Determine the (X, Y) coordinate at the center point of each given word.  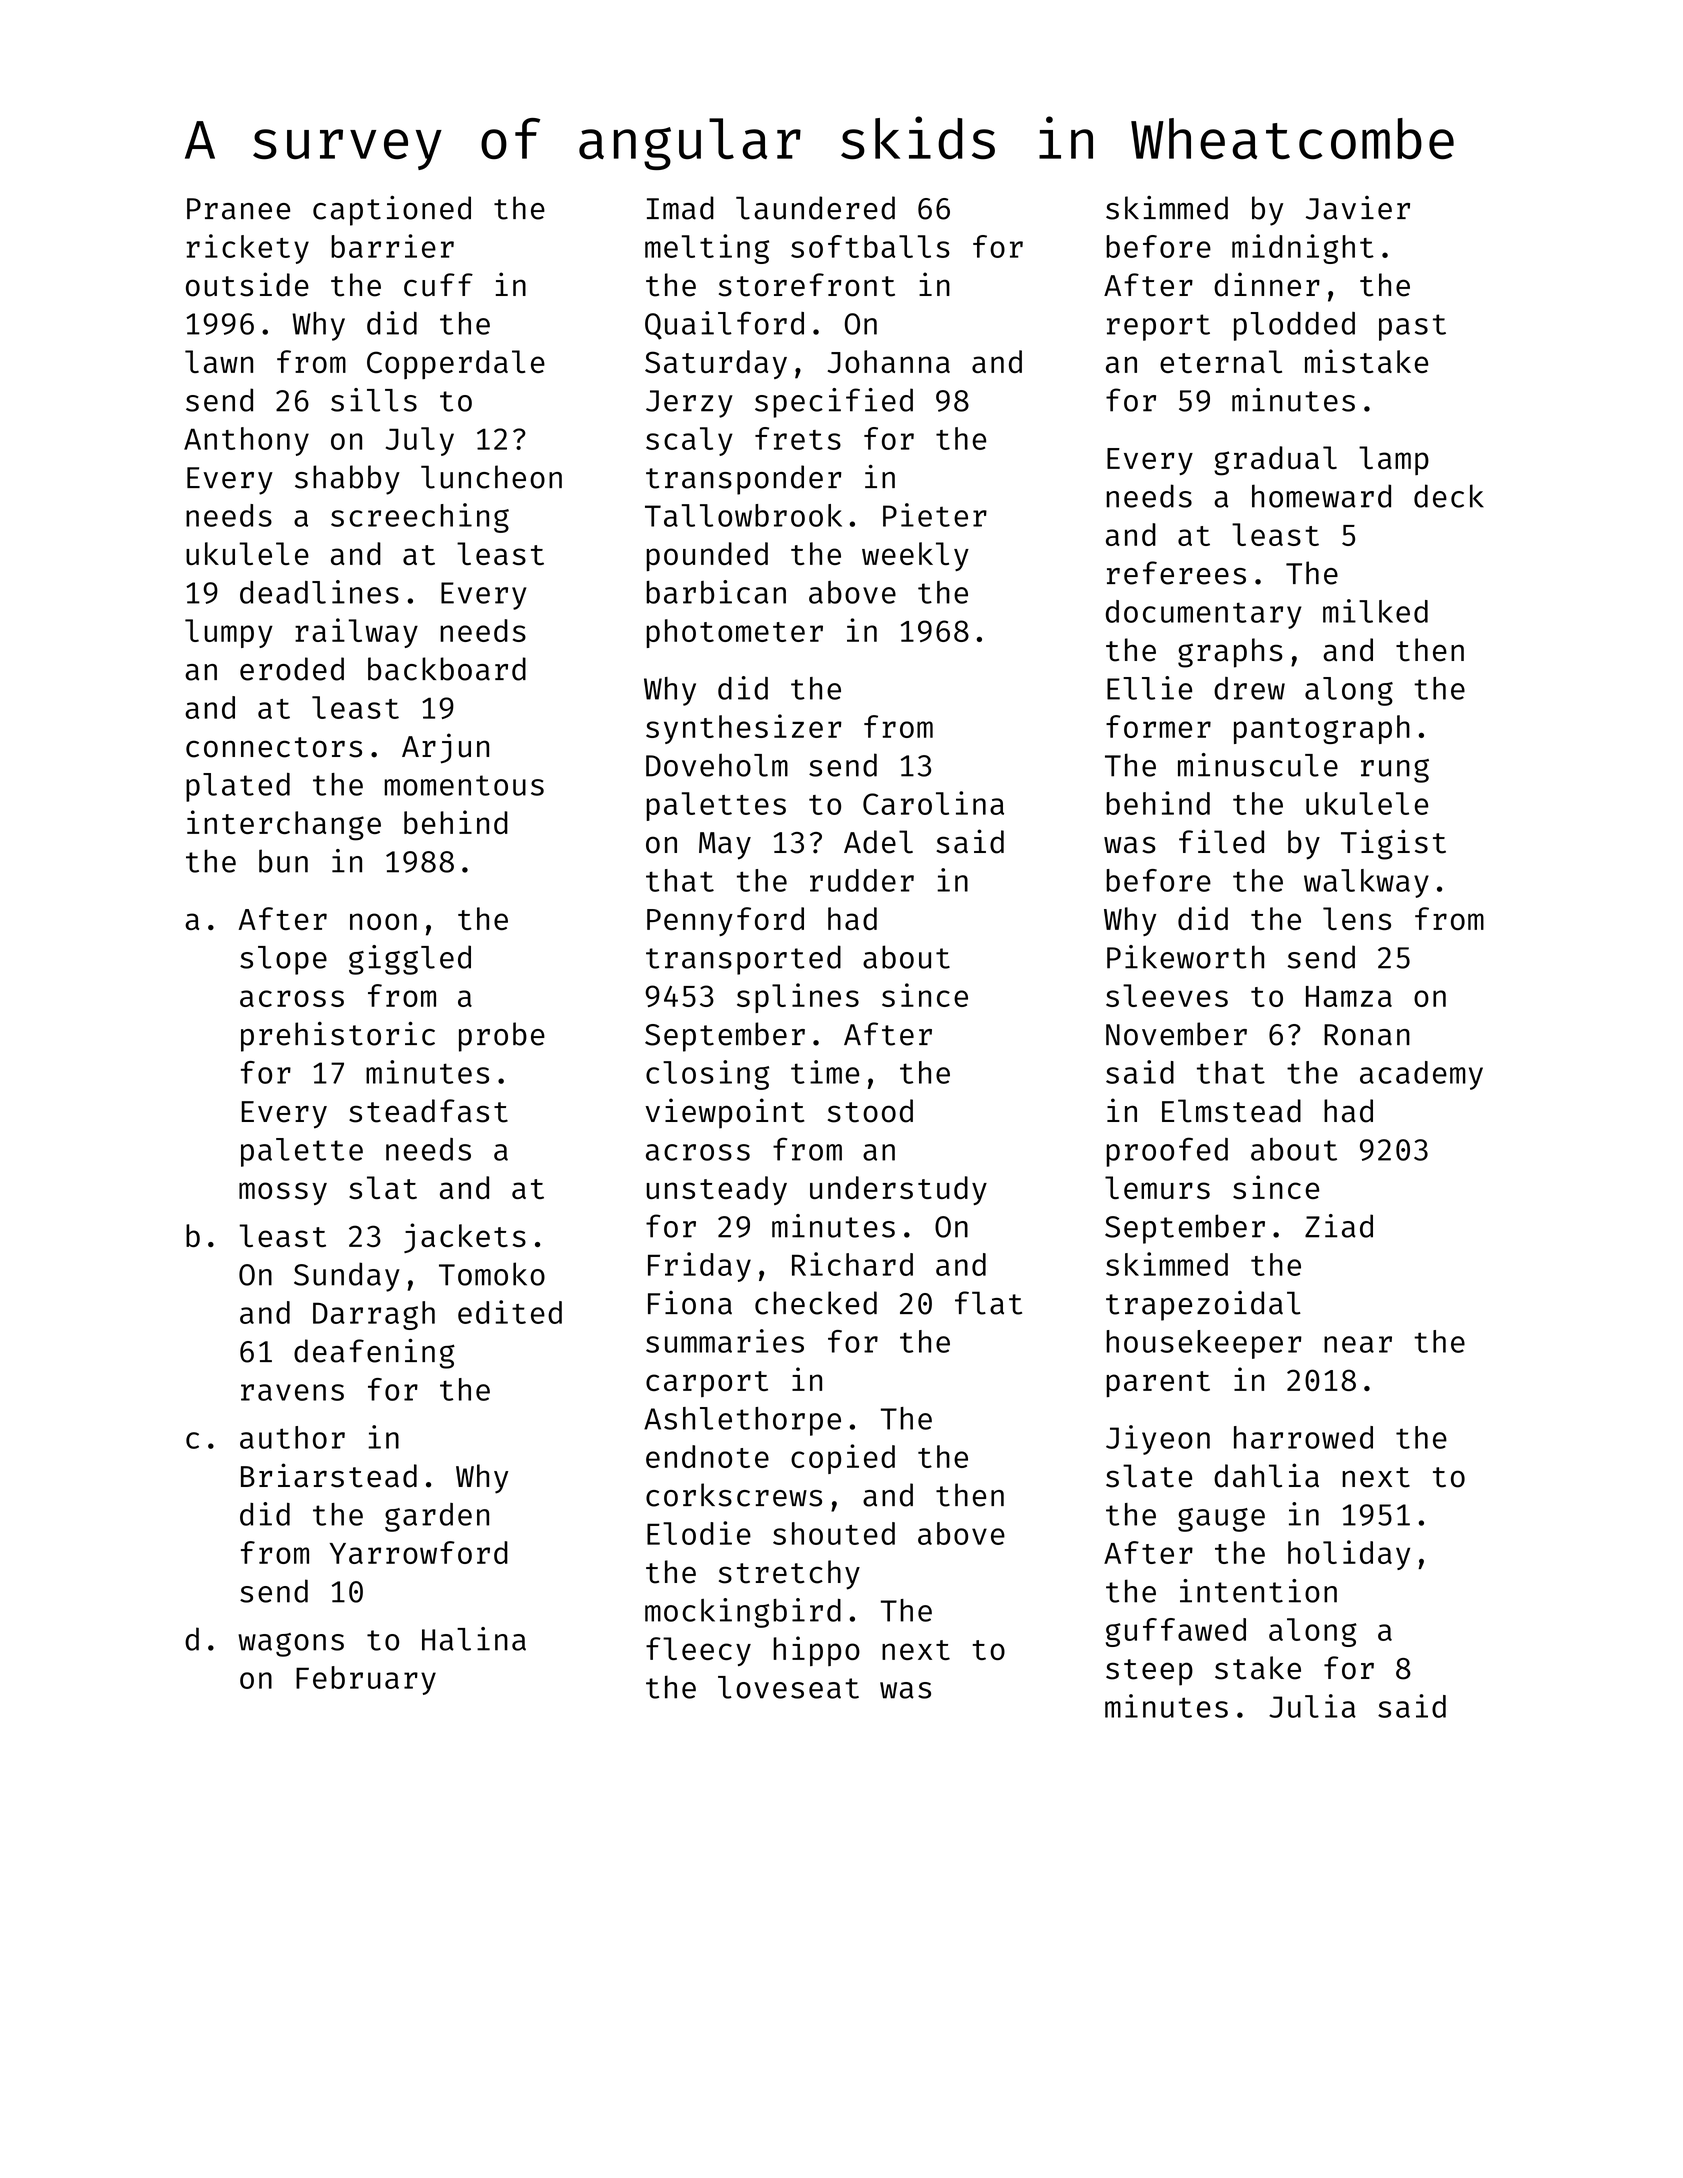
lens (1357, 918)
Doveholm (717, 765)
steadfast (428, 1111)
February (366, 1680)
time (825, 1072)
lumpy (229, 633)
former (1158, 726)
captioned (392, 211)
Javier (1358, 208)
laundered (815, 208)
